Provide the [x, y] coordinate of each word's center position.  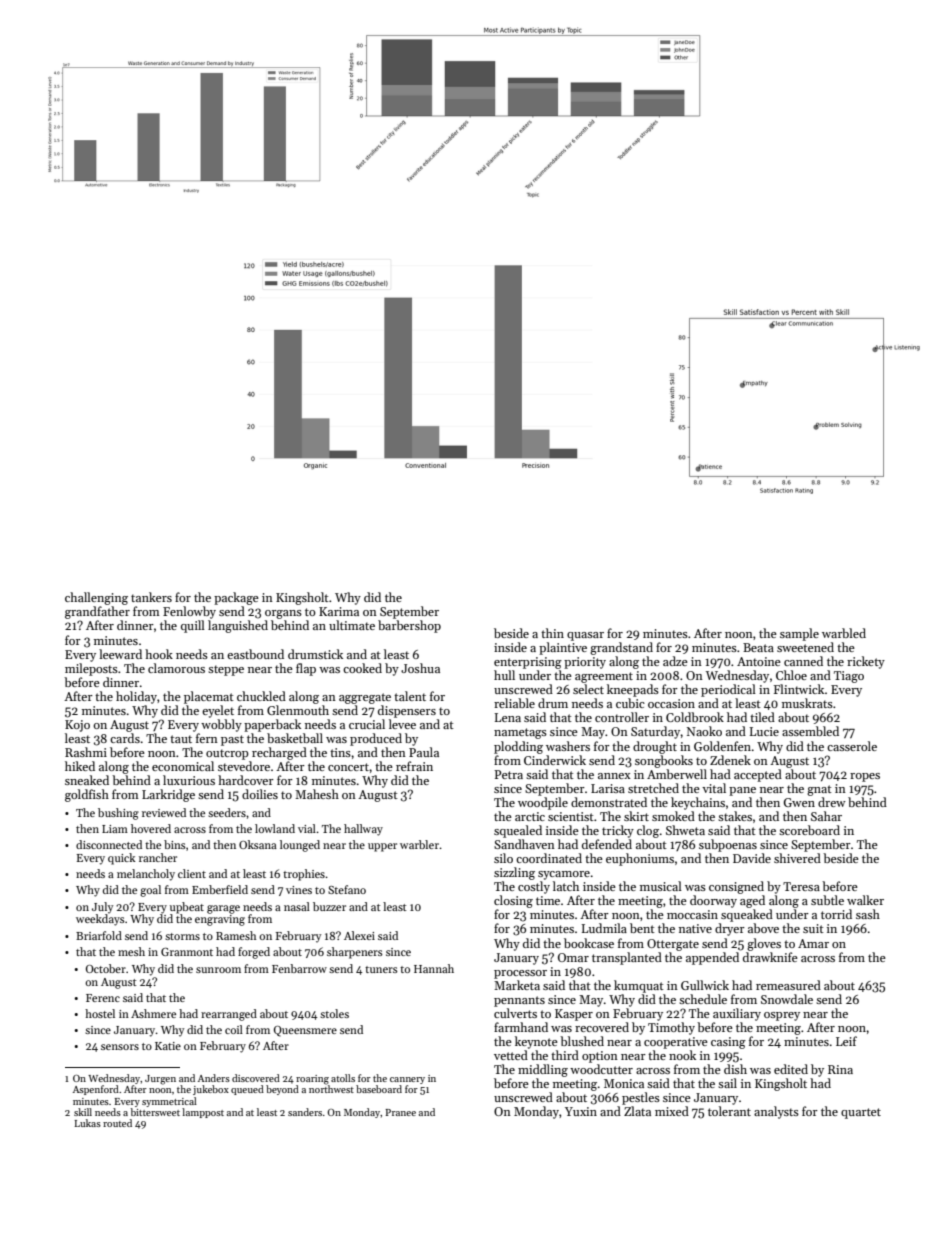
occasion [671, 703]
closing [513, 901]
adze [675, 661]
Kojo [77, 726]
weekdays [100, 920]
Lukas [88, 1123]
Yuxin [581, 1111]
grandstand [621, 648]
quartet [861, 1113]
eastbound [255, 654]
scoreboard [809, 830]
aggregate [365, 698]
